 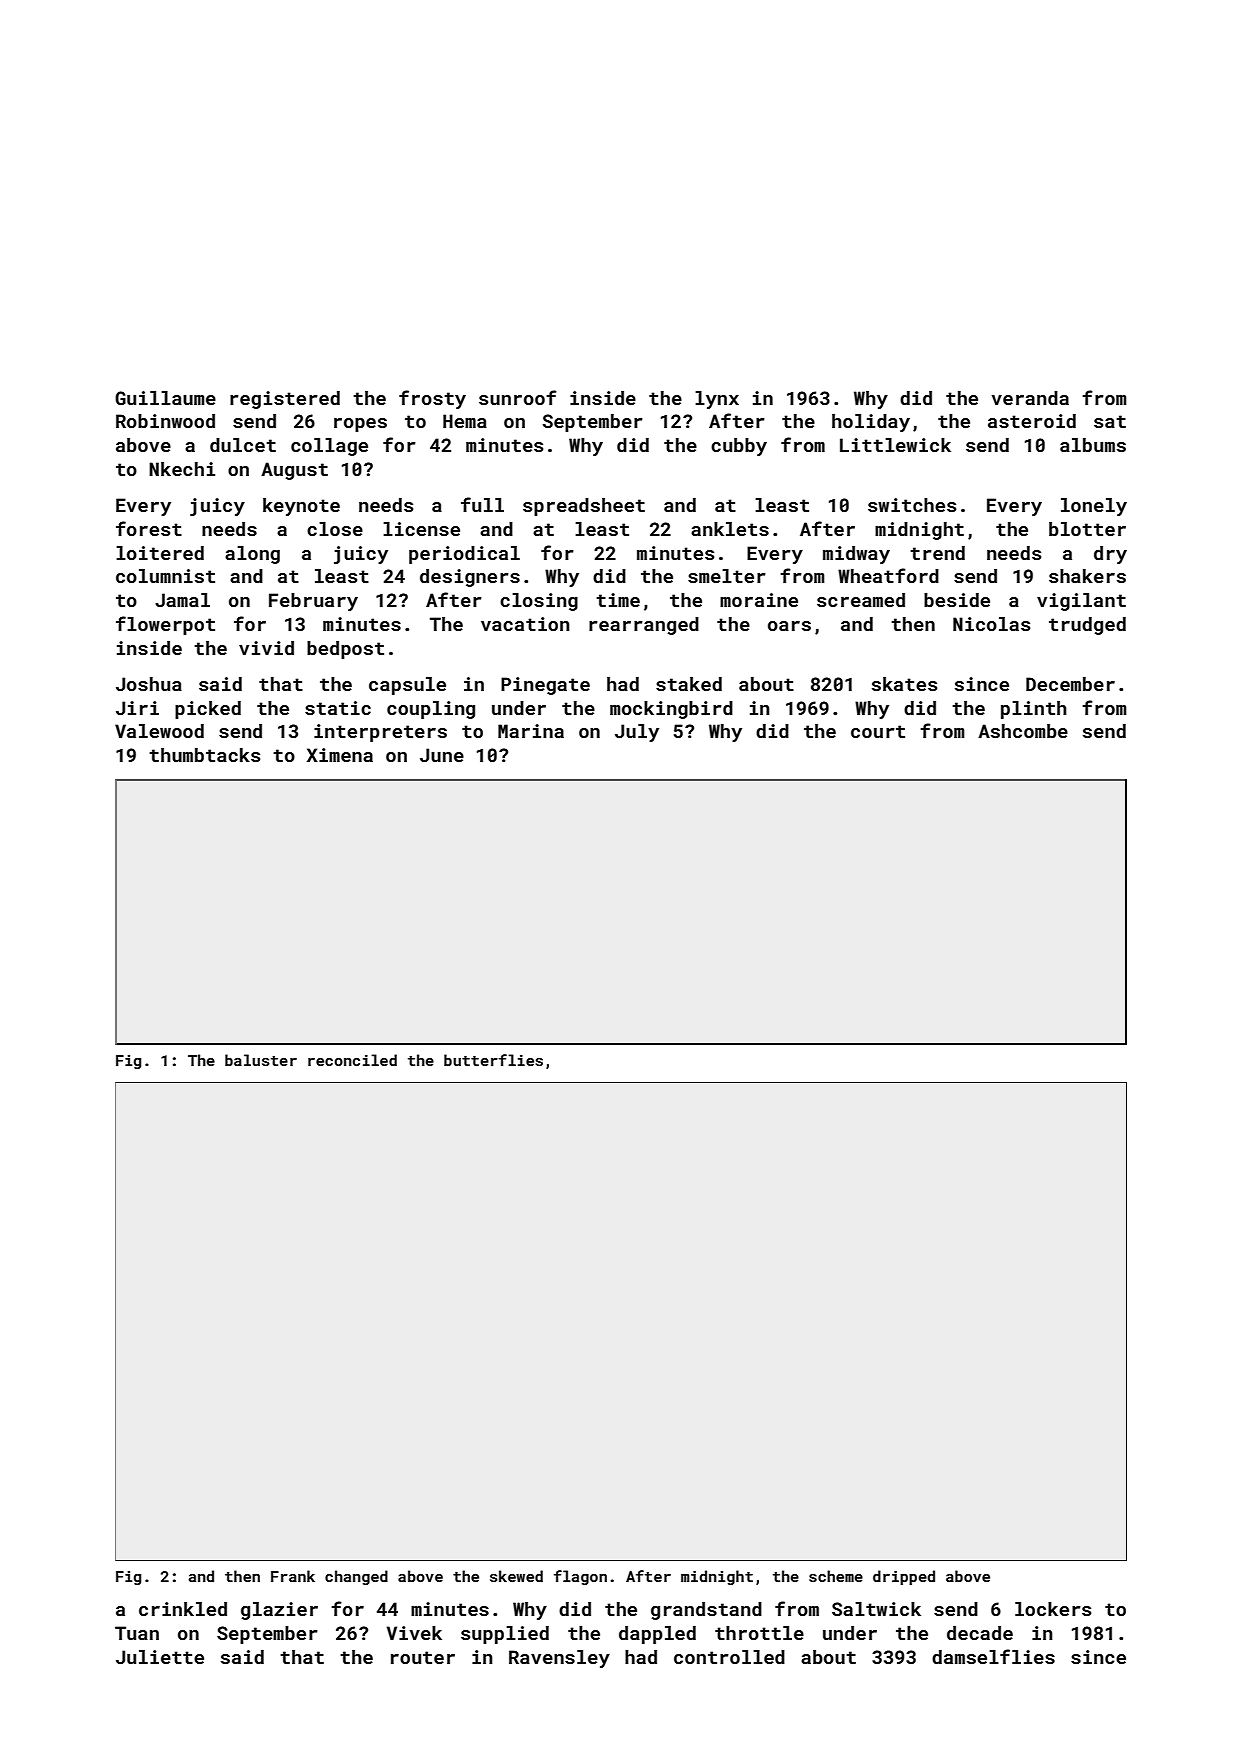 I want to click on scheme, so click(x=836, y=1576).
